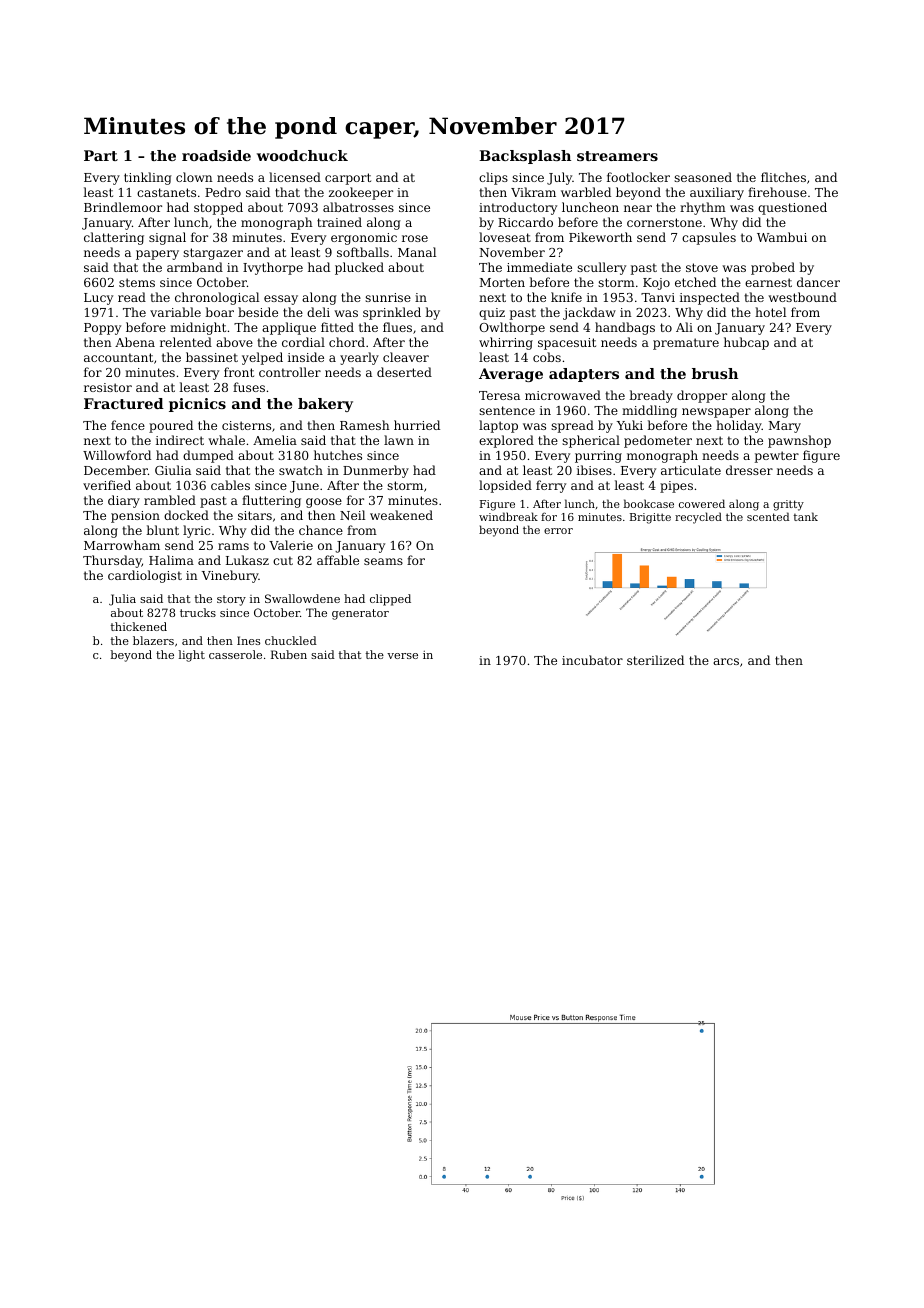 This page has width=924, height=1308. What do you see at coordinates (746, 343) in the page?
I see `hubcap` at bounding box center [746, 343].
